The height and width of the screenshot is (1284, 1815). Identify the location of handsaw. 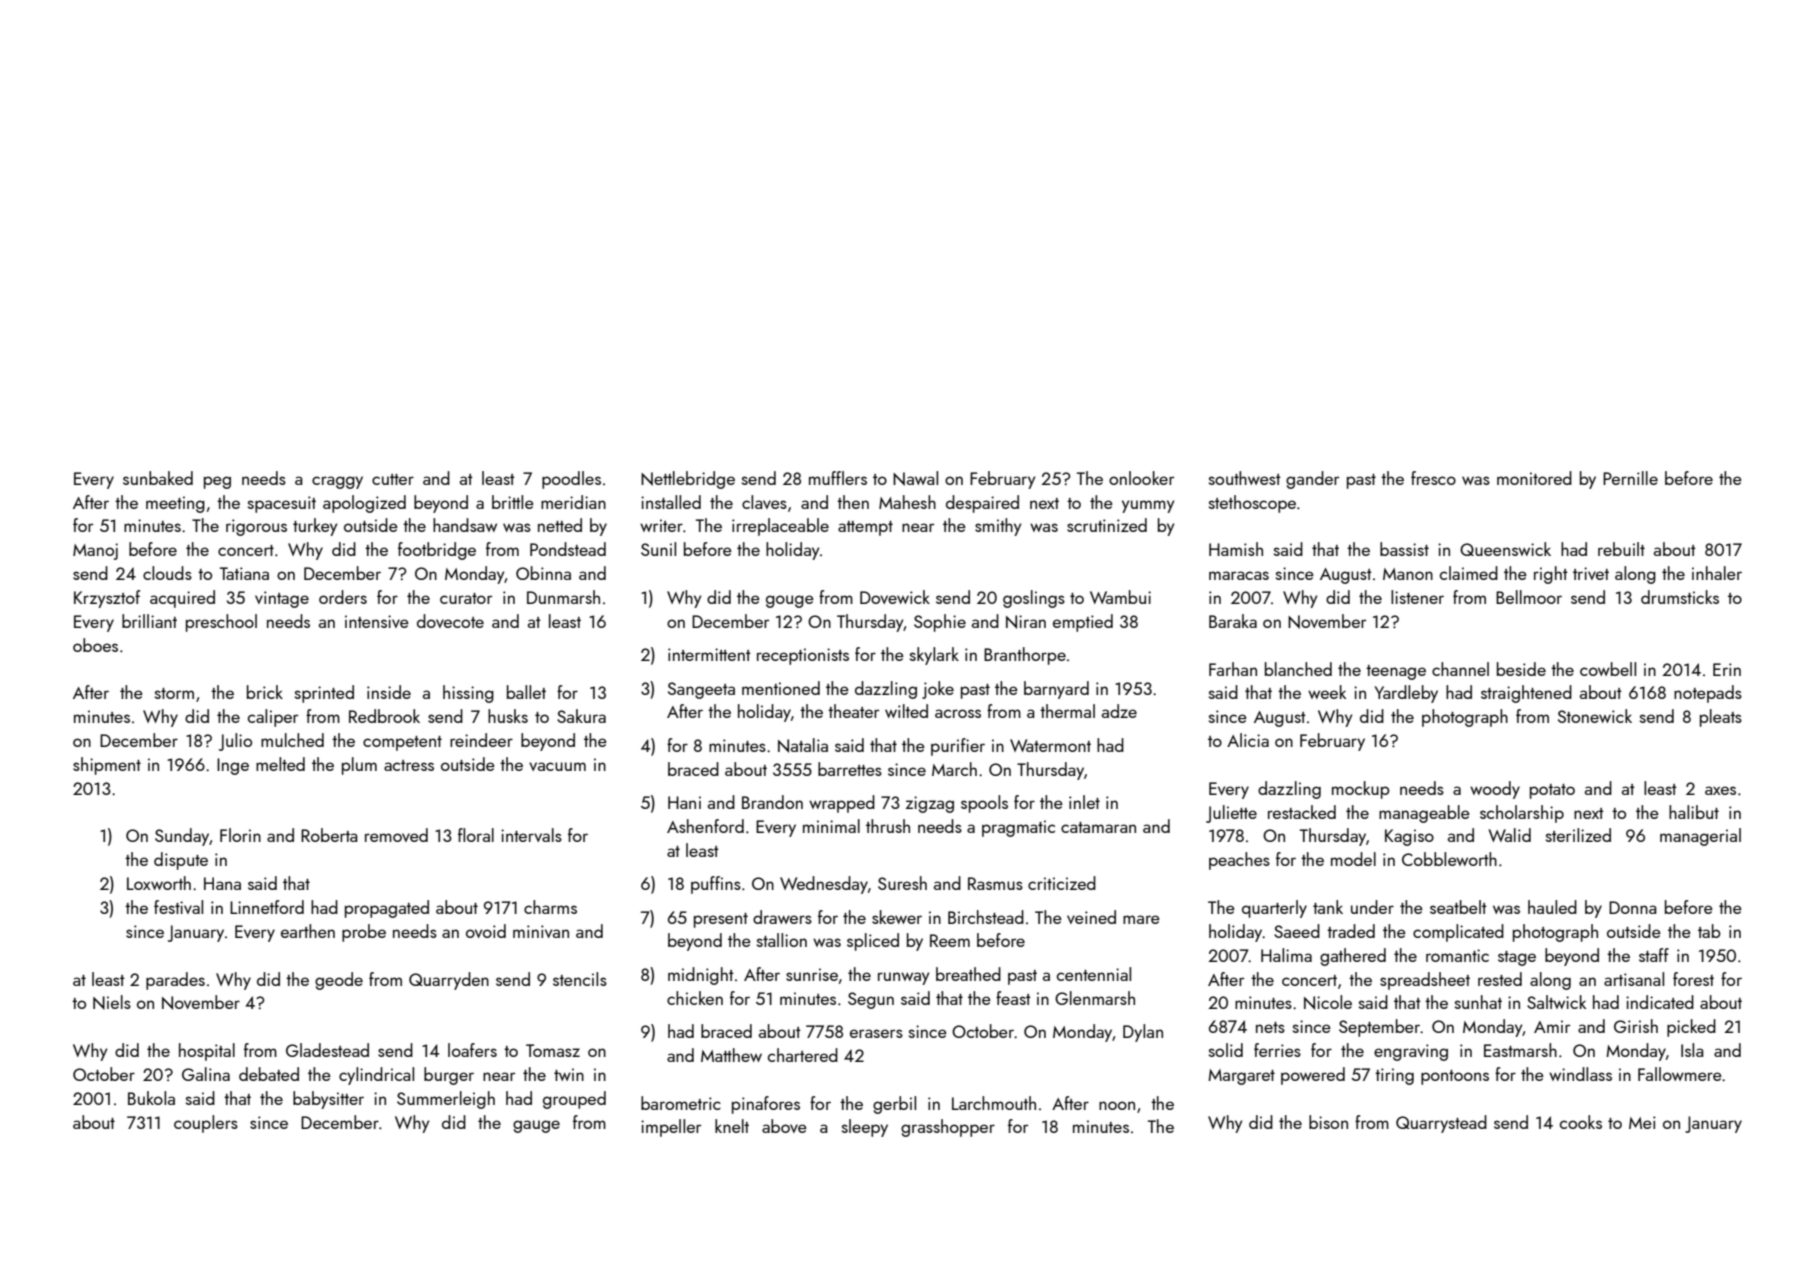
(465, 525).
